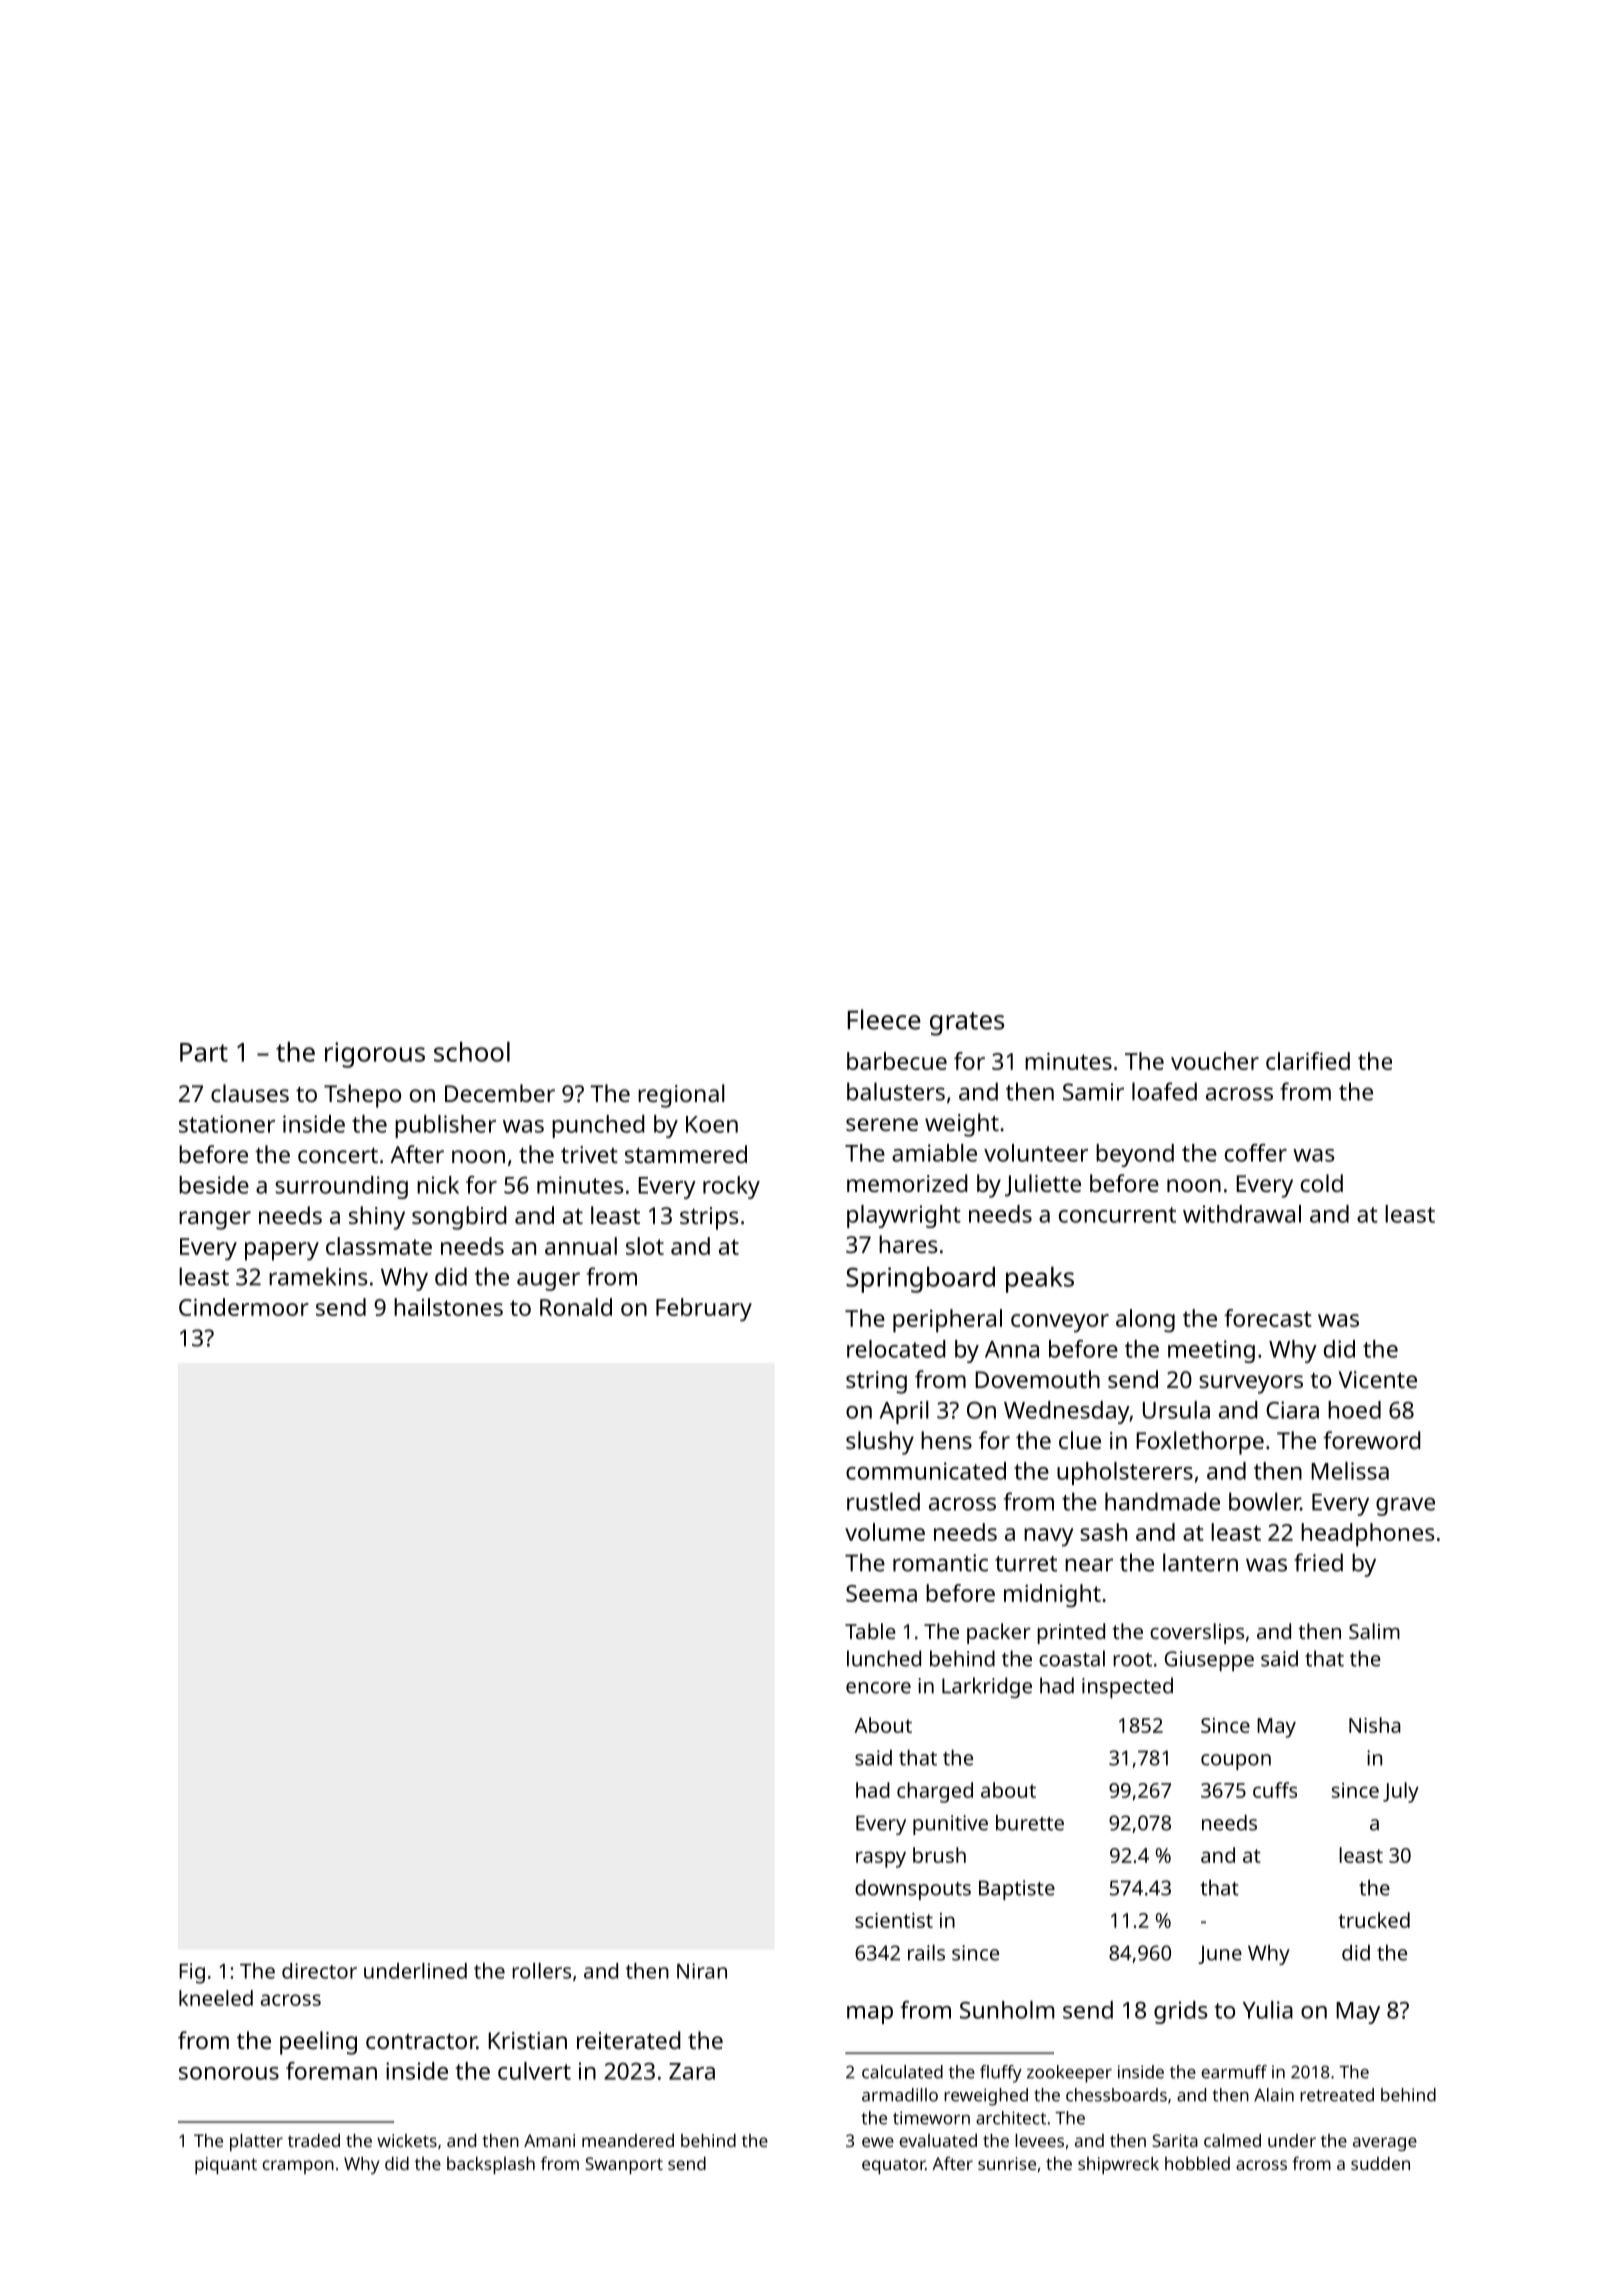 The width and height of the screenshot is (1620, 2292). What do you see at coordinates (338, 1155) in the screenshot?
I see `concert` at bounding box center [338, 1155].
